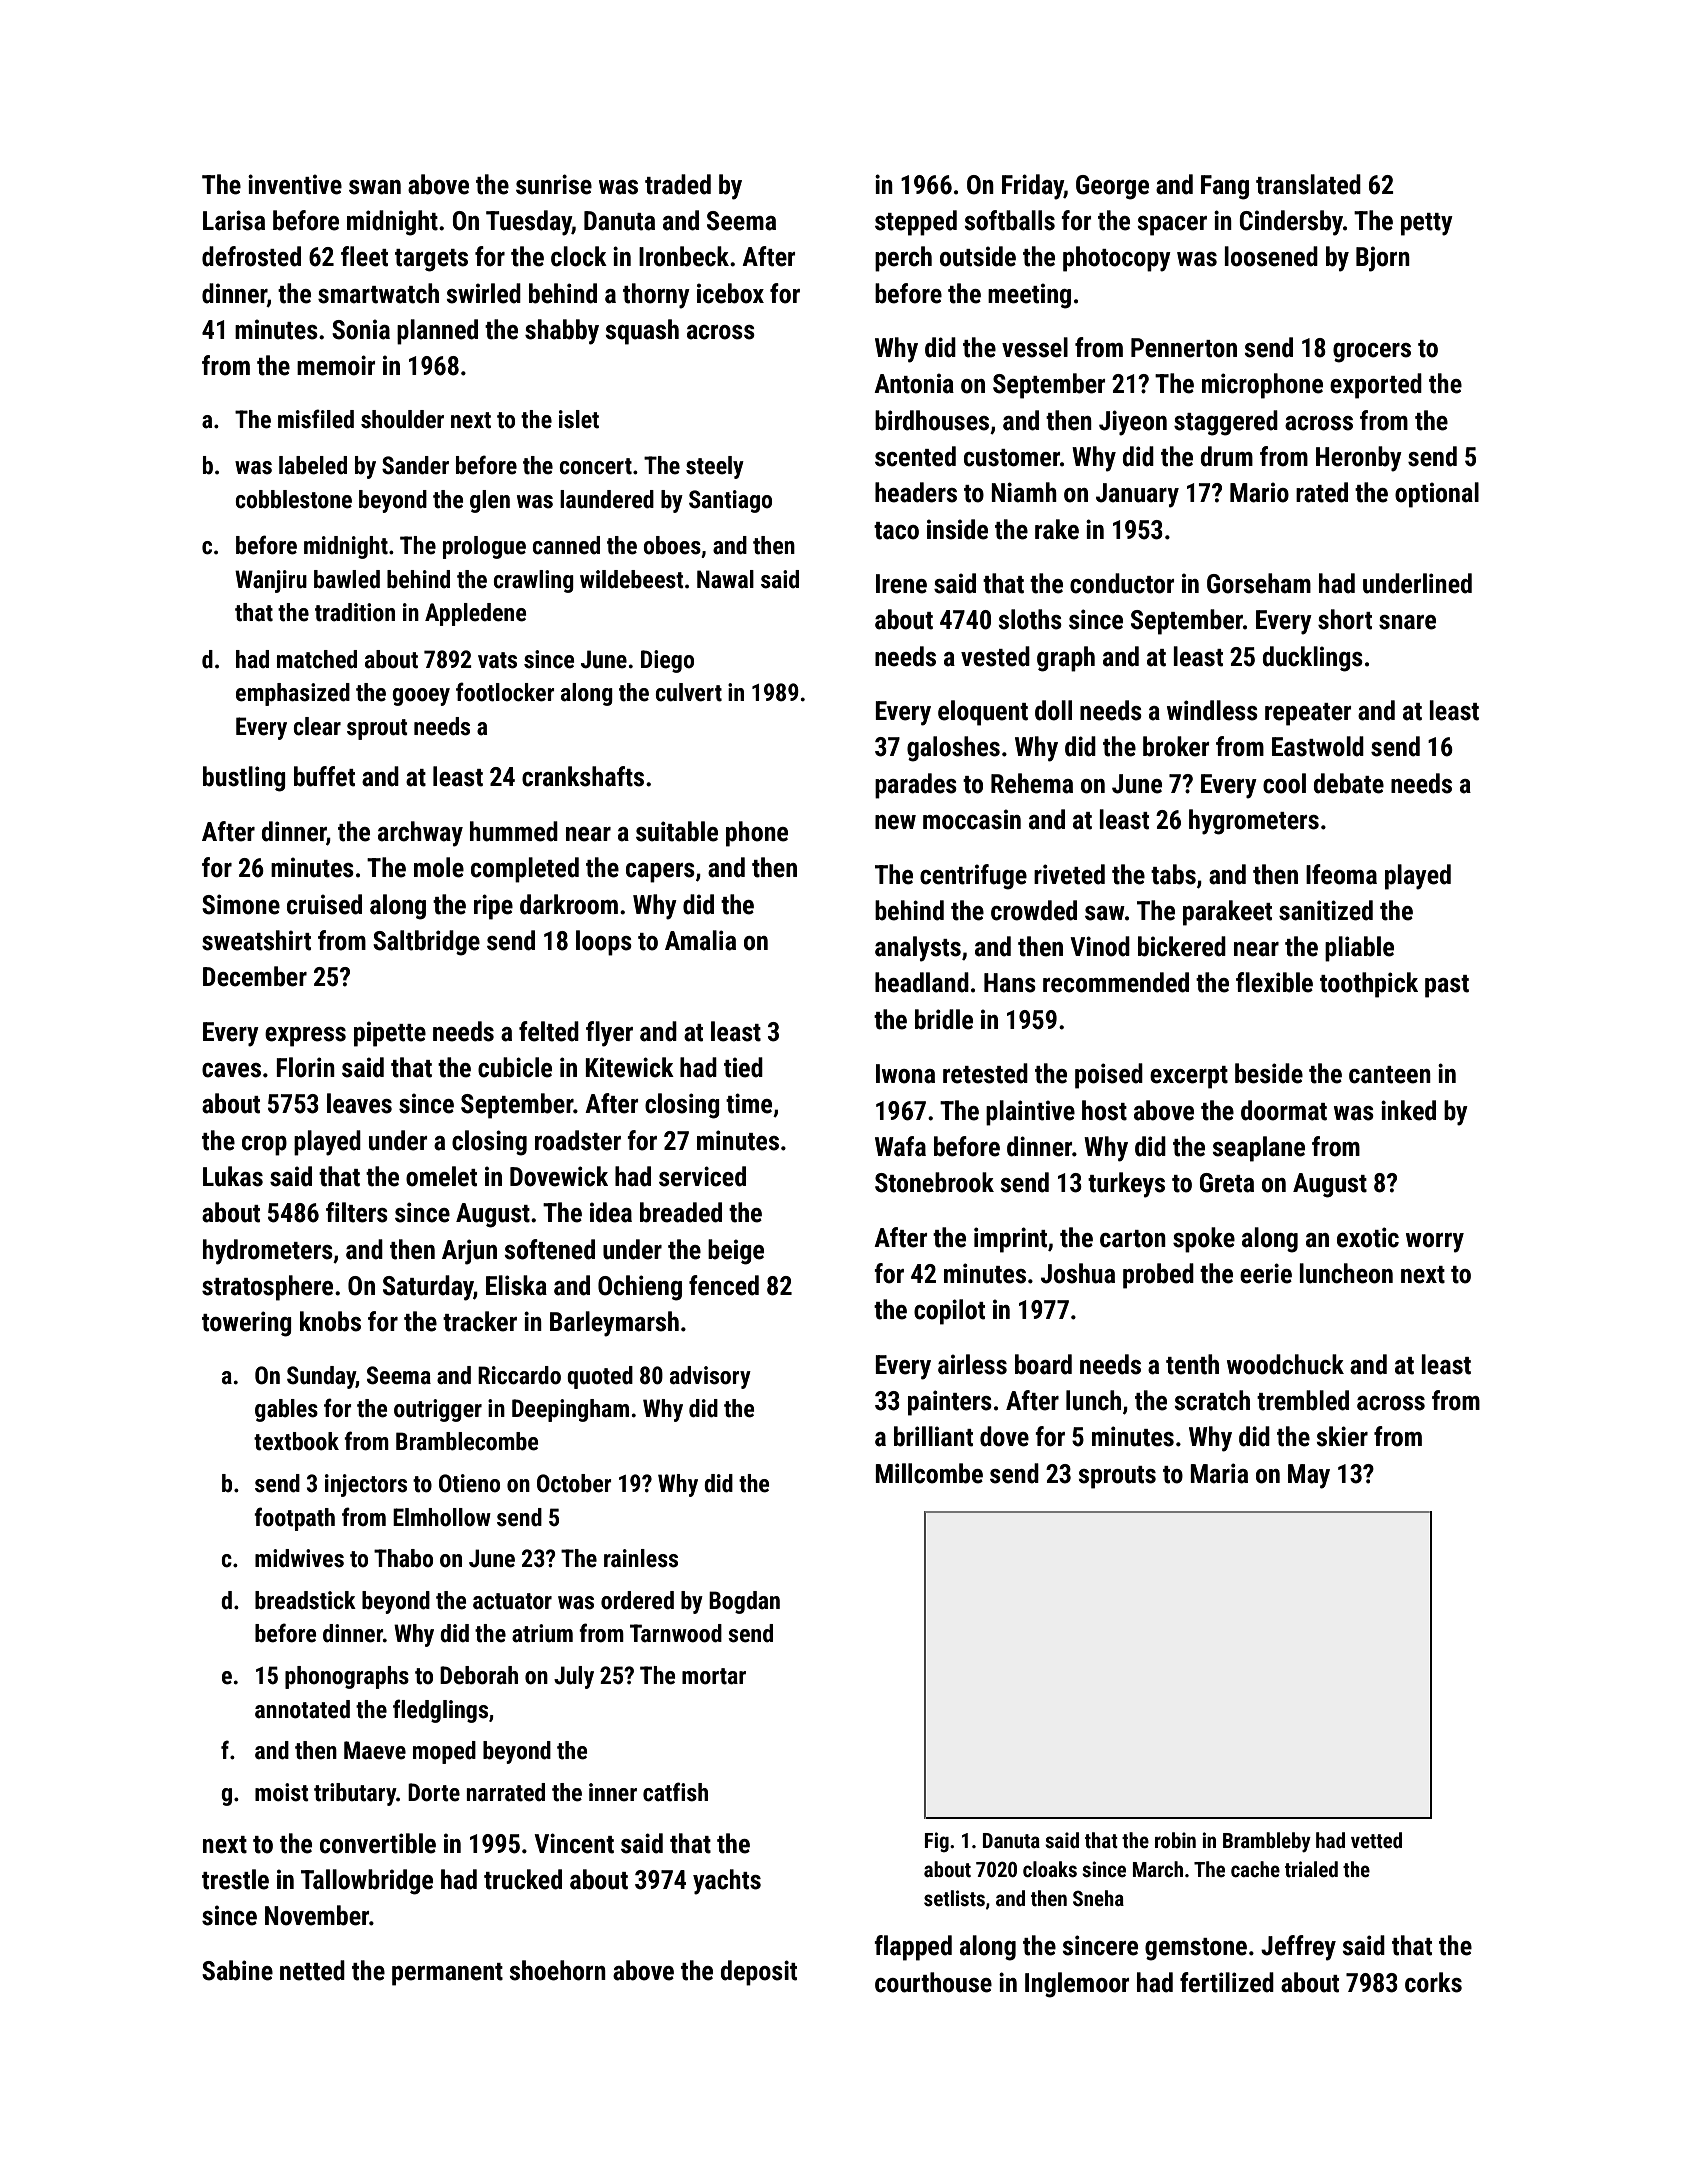 The width and height of the screenshot is (1683, 2178). I want to click on misfiled, so click(316, 419).
